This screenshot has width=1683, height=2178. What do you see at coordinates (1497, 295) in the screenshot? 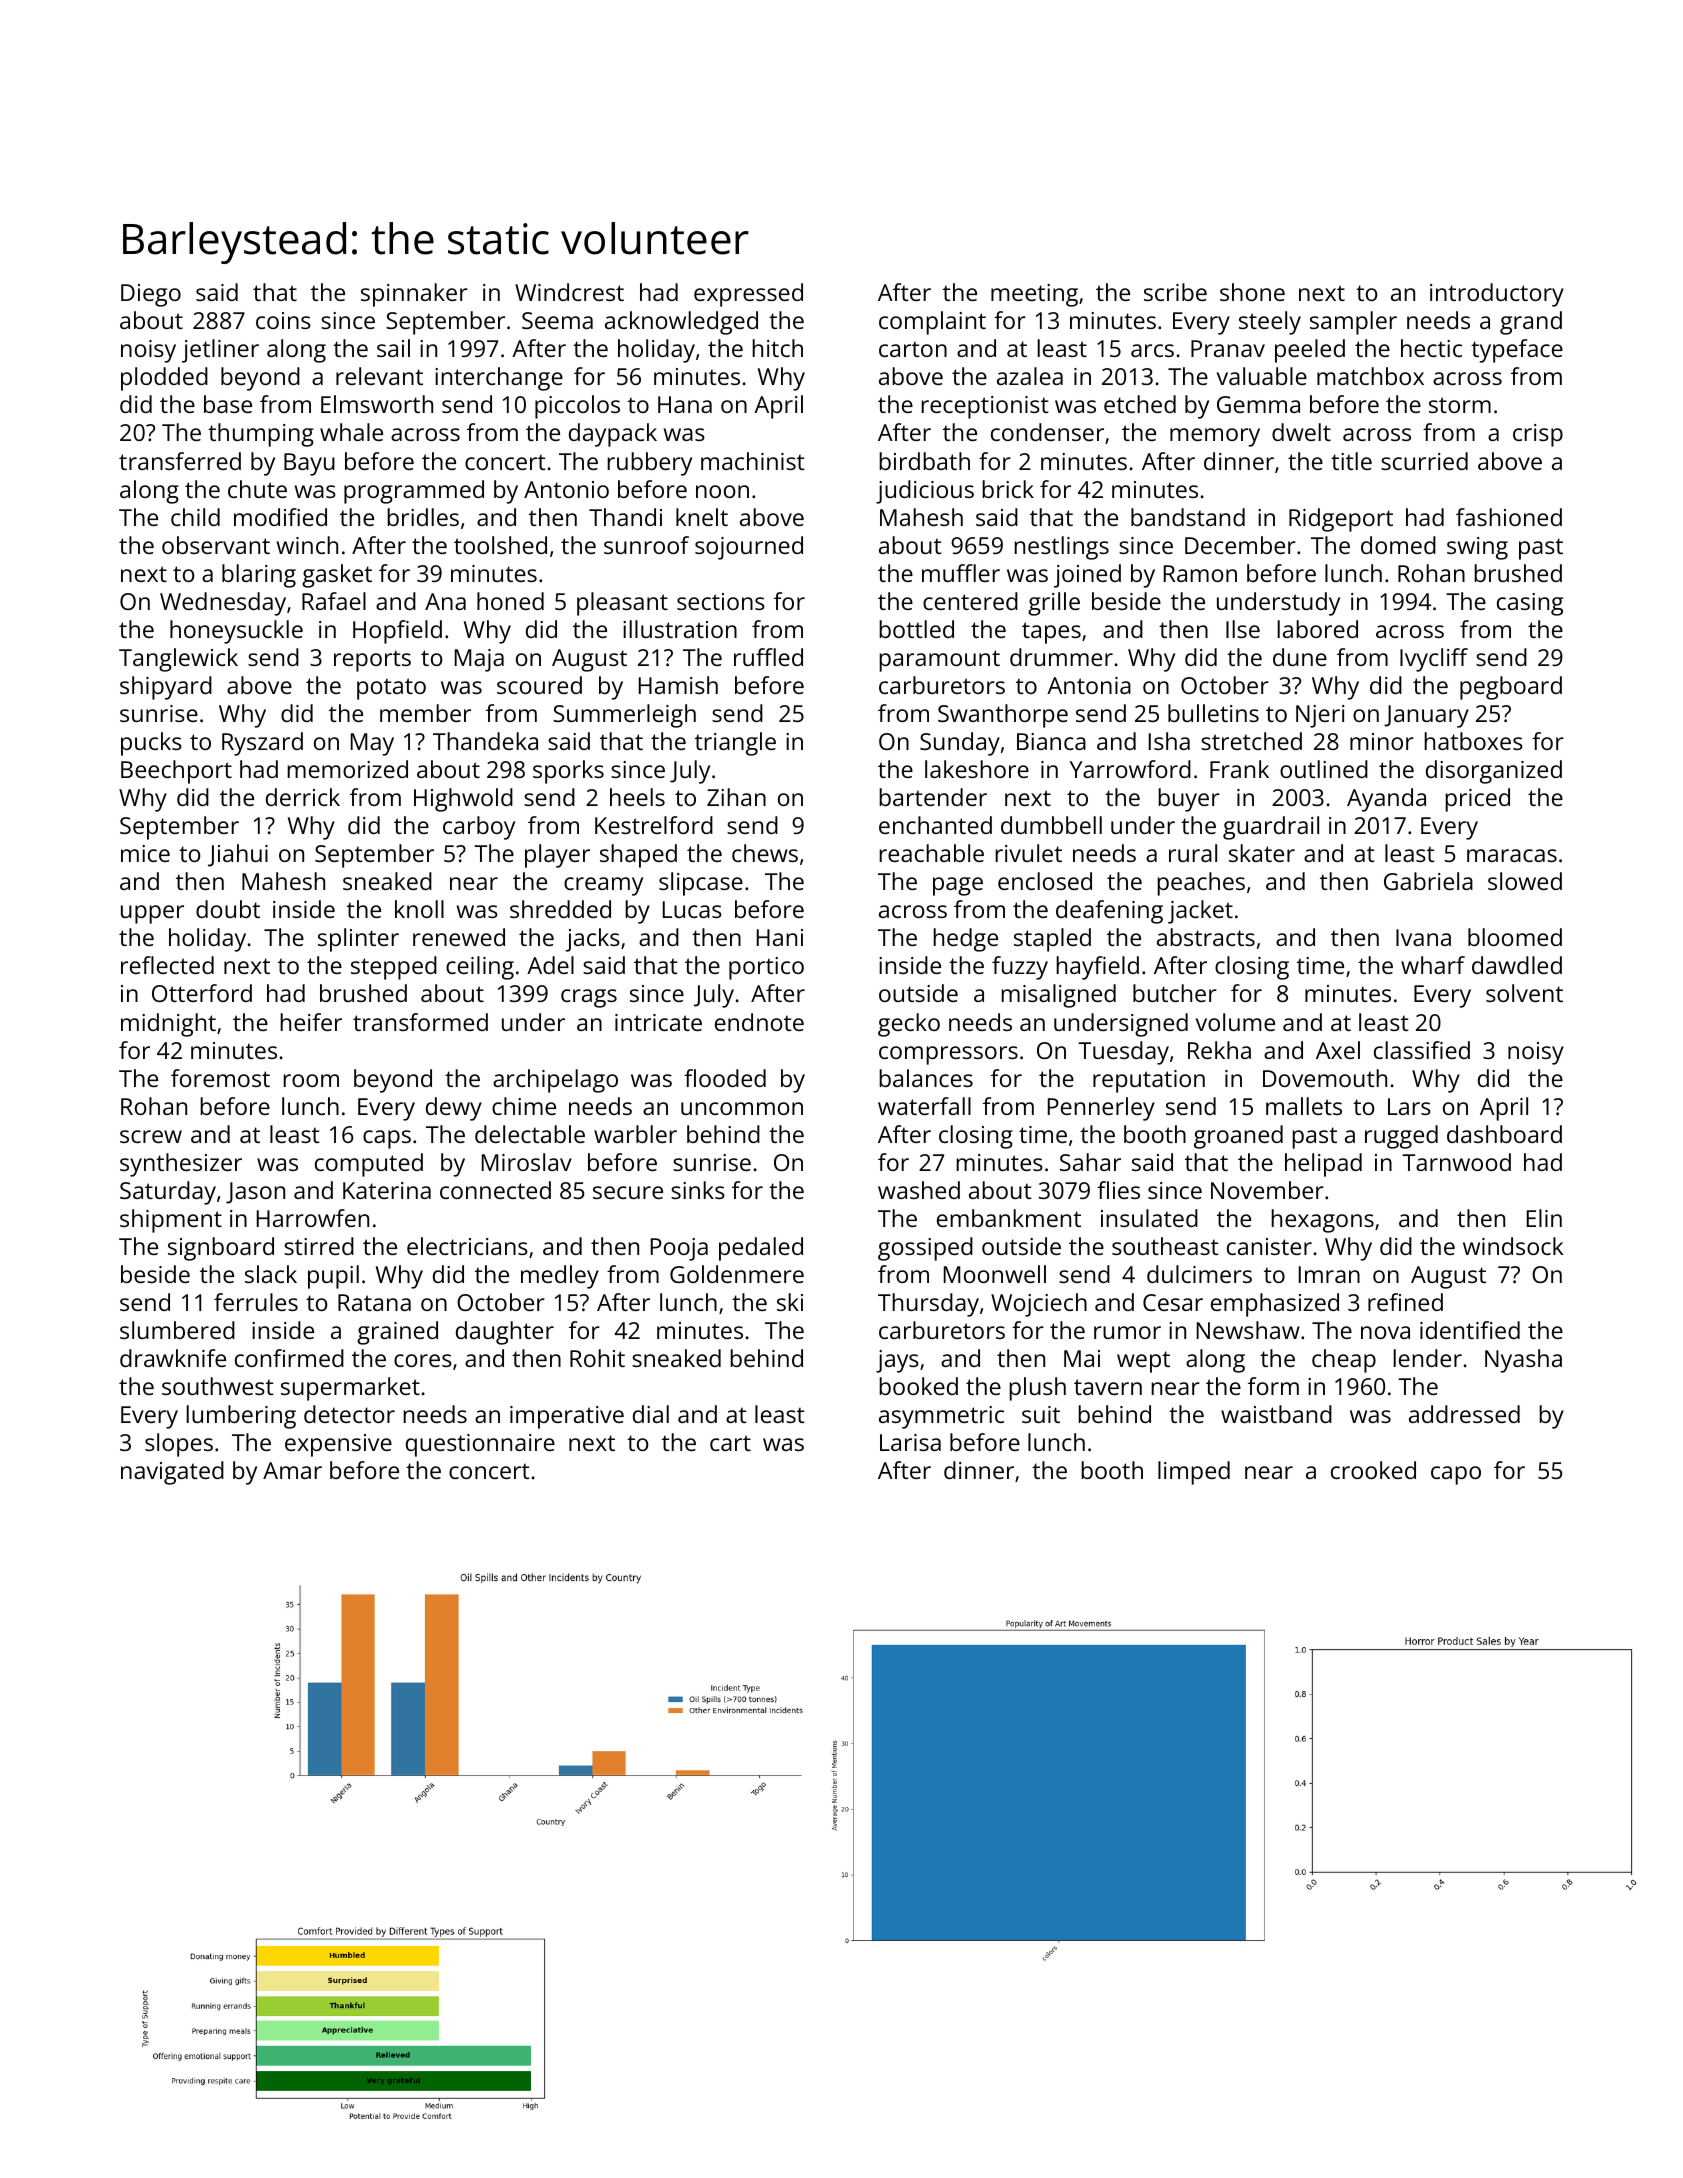
I see `introductory` at bounding box center [1497, 295].
